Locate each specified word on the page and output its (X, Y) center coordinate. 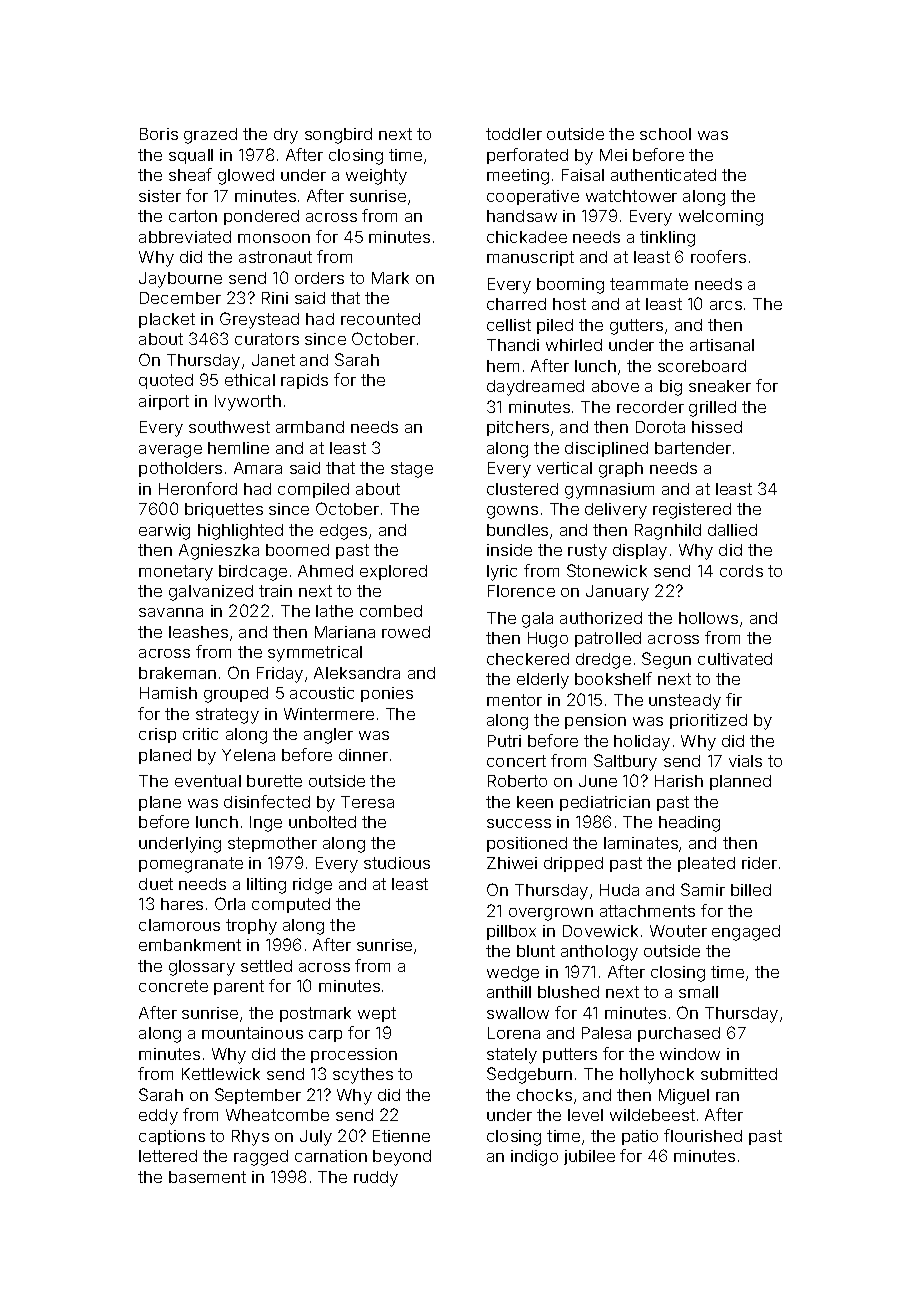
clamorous (179, 925)
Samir (703, 889)
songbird (338, 136)
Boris (159, 134)
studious (397, 863)
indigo (534, 1158)
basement (207, 1177)
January (617, 593)
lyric (502, 573)
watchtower (631, 196)
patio (640, 1137)
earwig (164, 532)
